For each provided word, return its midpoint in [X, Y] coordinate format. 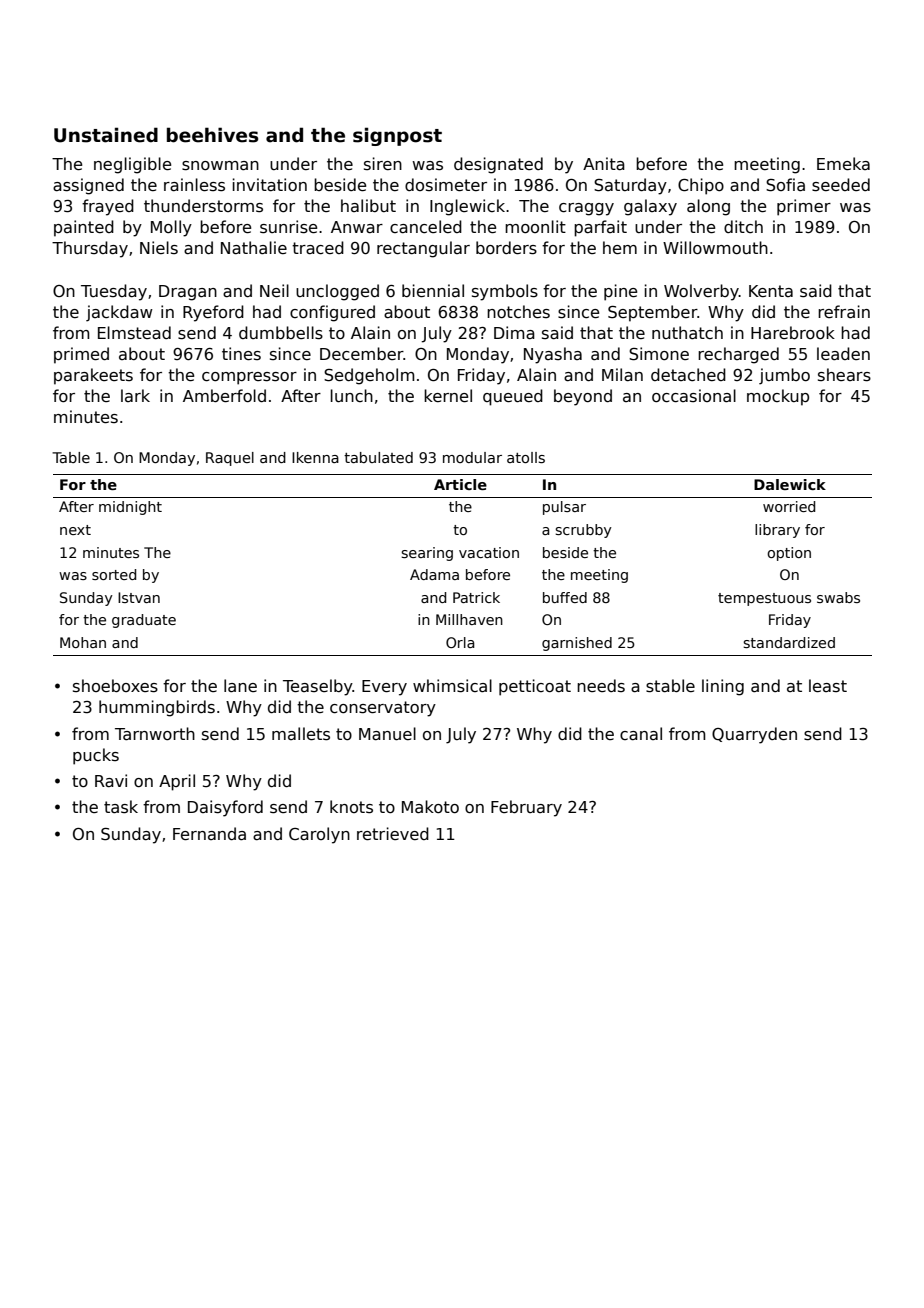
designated [498, 165]
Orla [460, 642]
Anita [604, 163]
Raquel [230, 459]
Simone [659, 354]
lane [240, 685]
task [121, 807]
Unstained [106, 135]
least [828, 685]
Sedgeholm [369, 376]
